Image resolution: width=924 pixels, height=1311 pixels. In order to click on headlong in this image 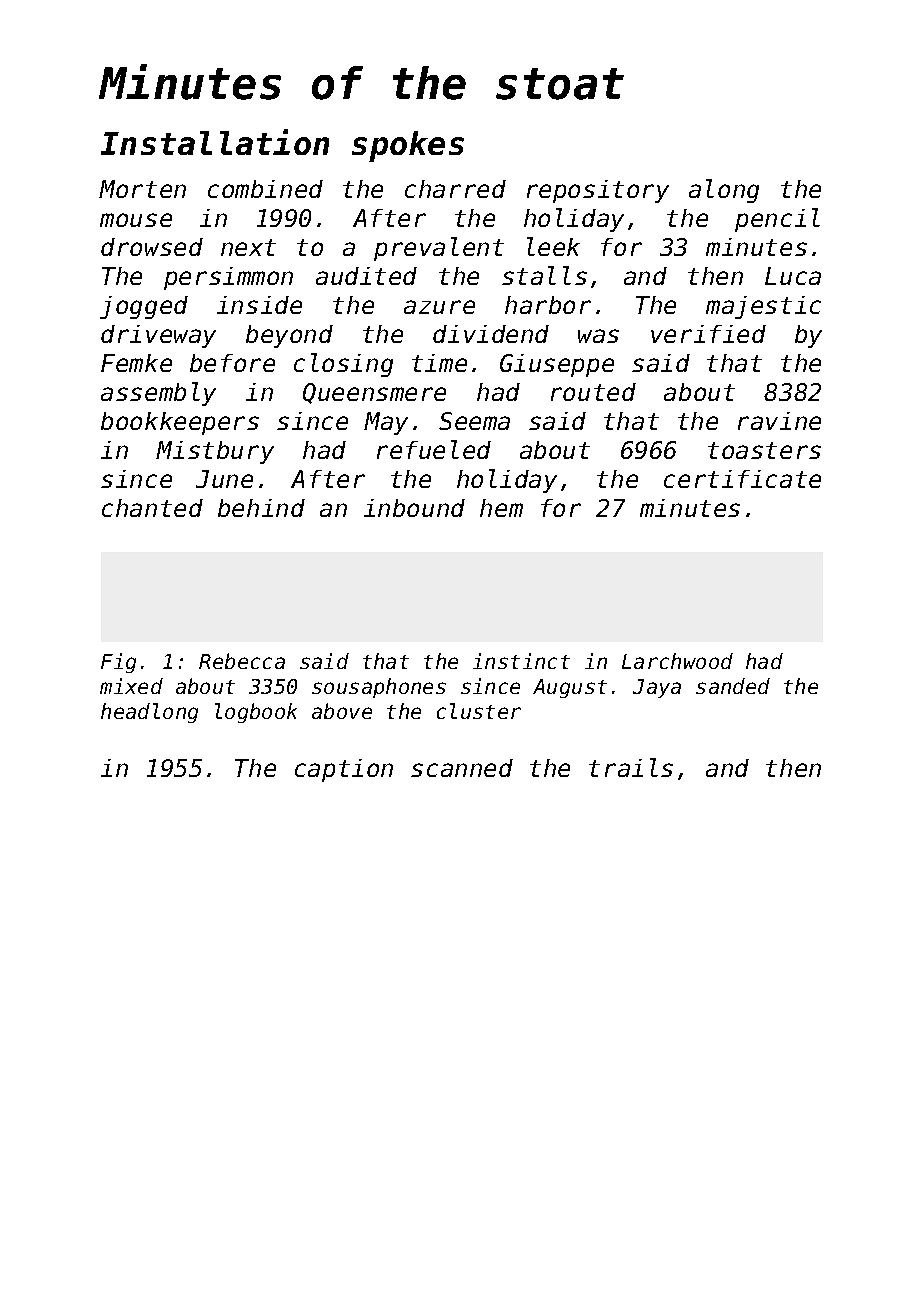, I will do `click(149, 713)`.
